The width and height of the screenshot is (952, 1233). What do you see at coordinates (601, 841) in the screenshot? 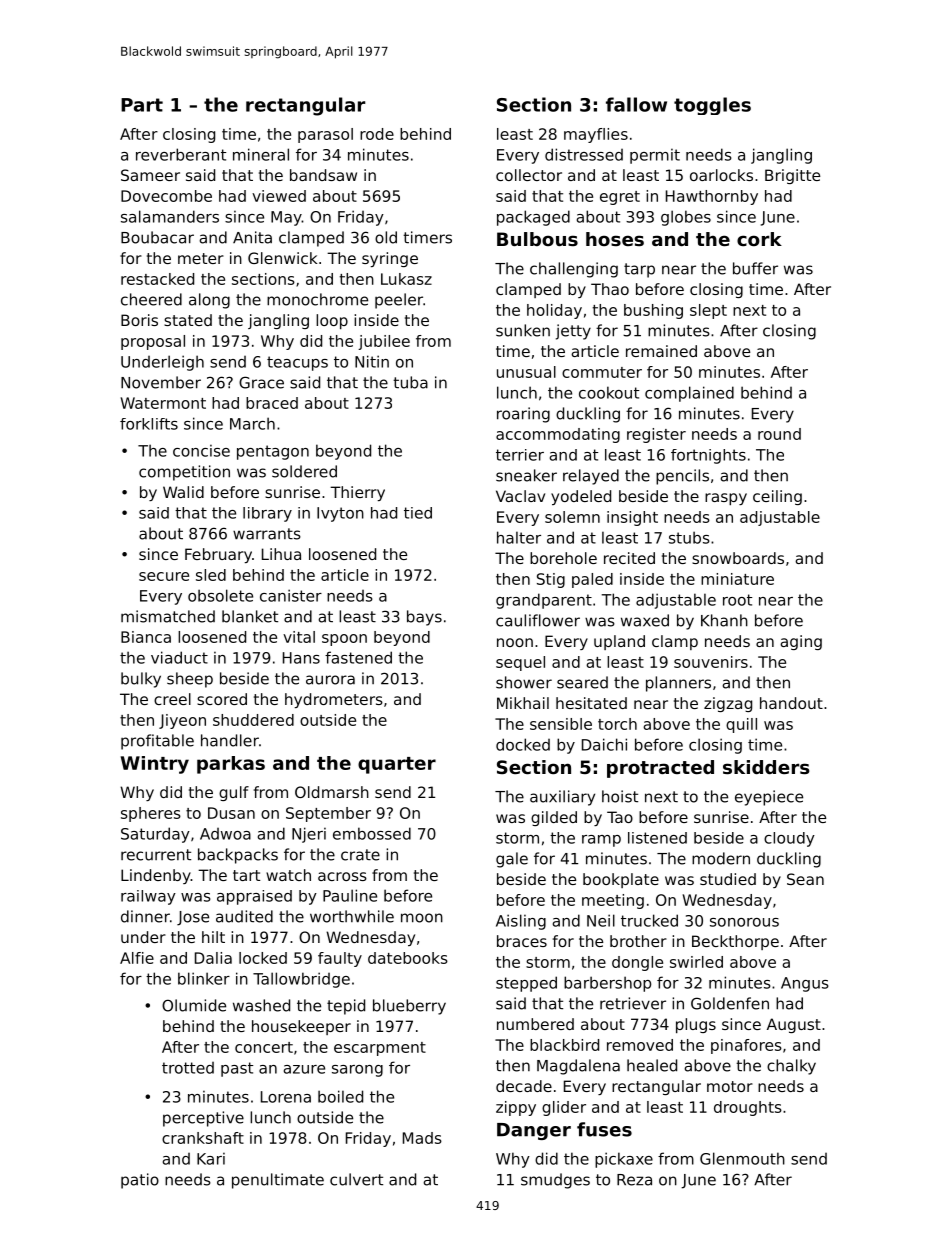
I see `ramp` at bounding box center [601, 841].
